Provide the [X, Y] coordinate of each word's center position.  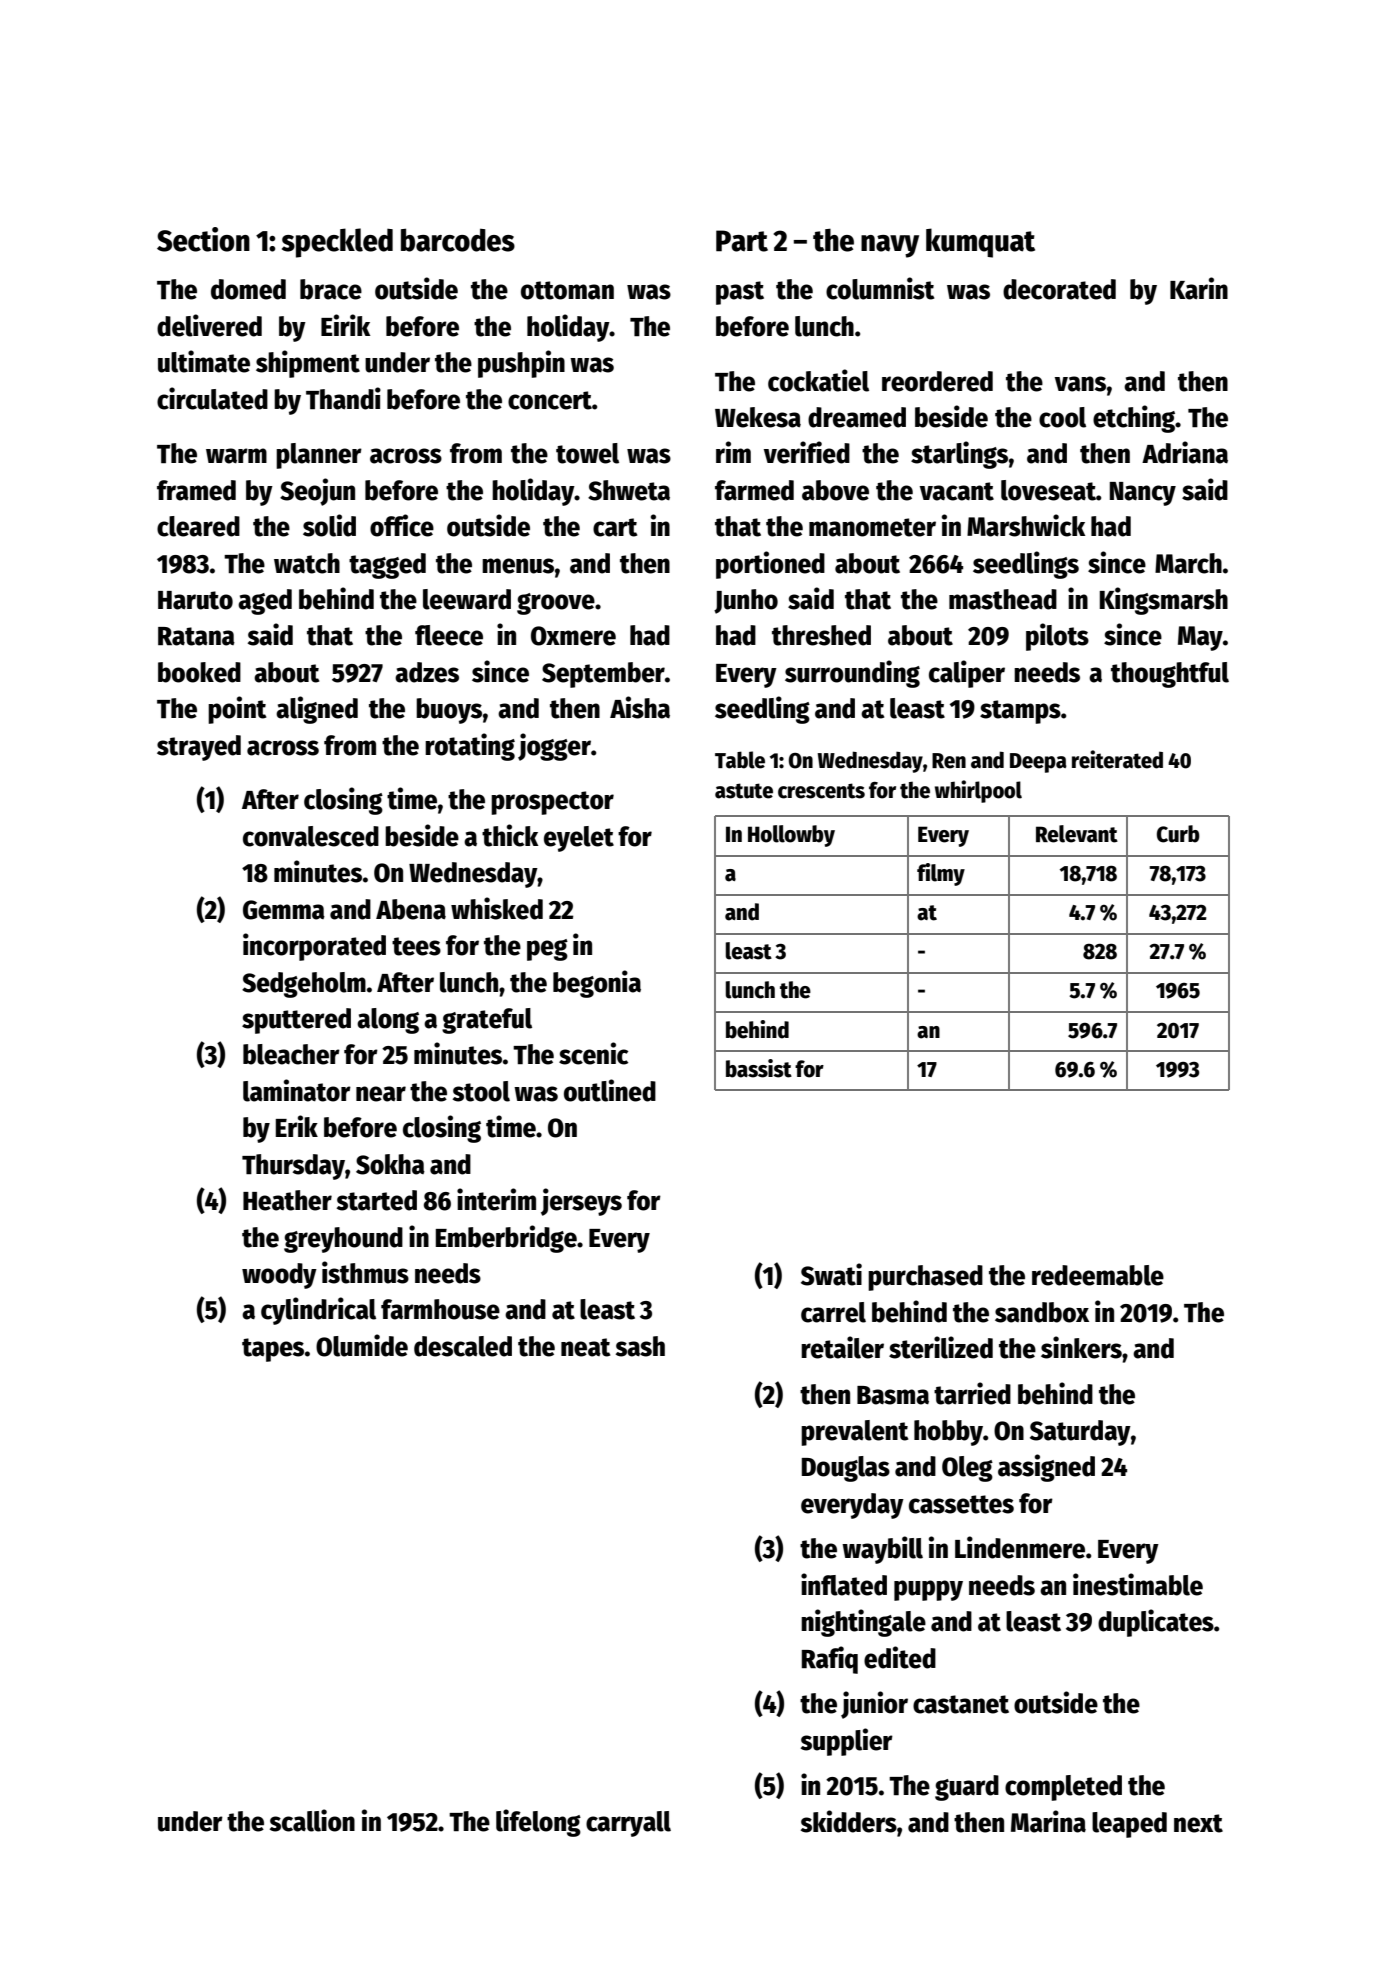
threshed [821, 635]
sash [640, 1346]
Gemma [284, 910]
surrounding [852, 674]
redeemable [1098, 1275]
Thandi [343, 398]
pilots [1057, 637]
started [377, 1200]
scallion [312, 1820]
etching [1134, 419]
